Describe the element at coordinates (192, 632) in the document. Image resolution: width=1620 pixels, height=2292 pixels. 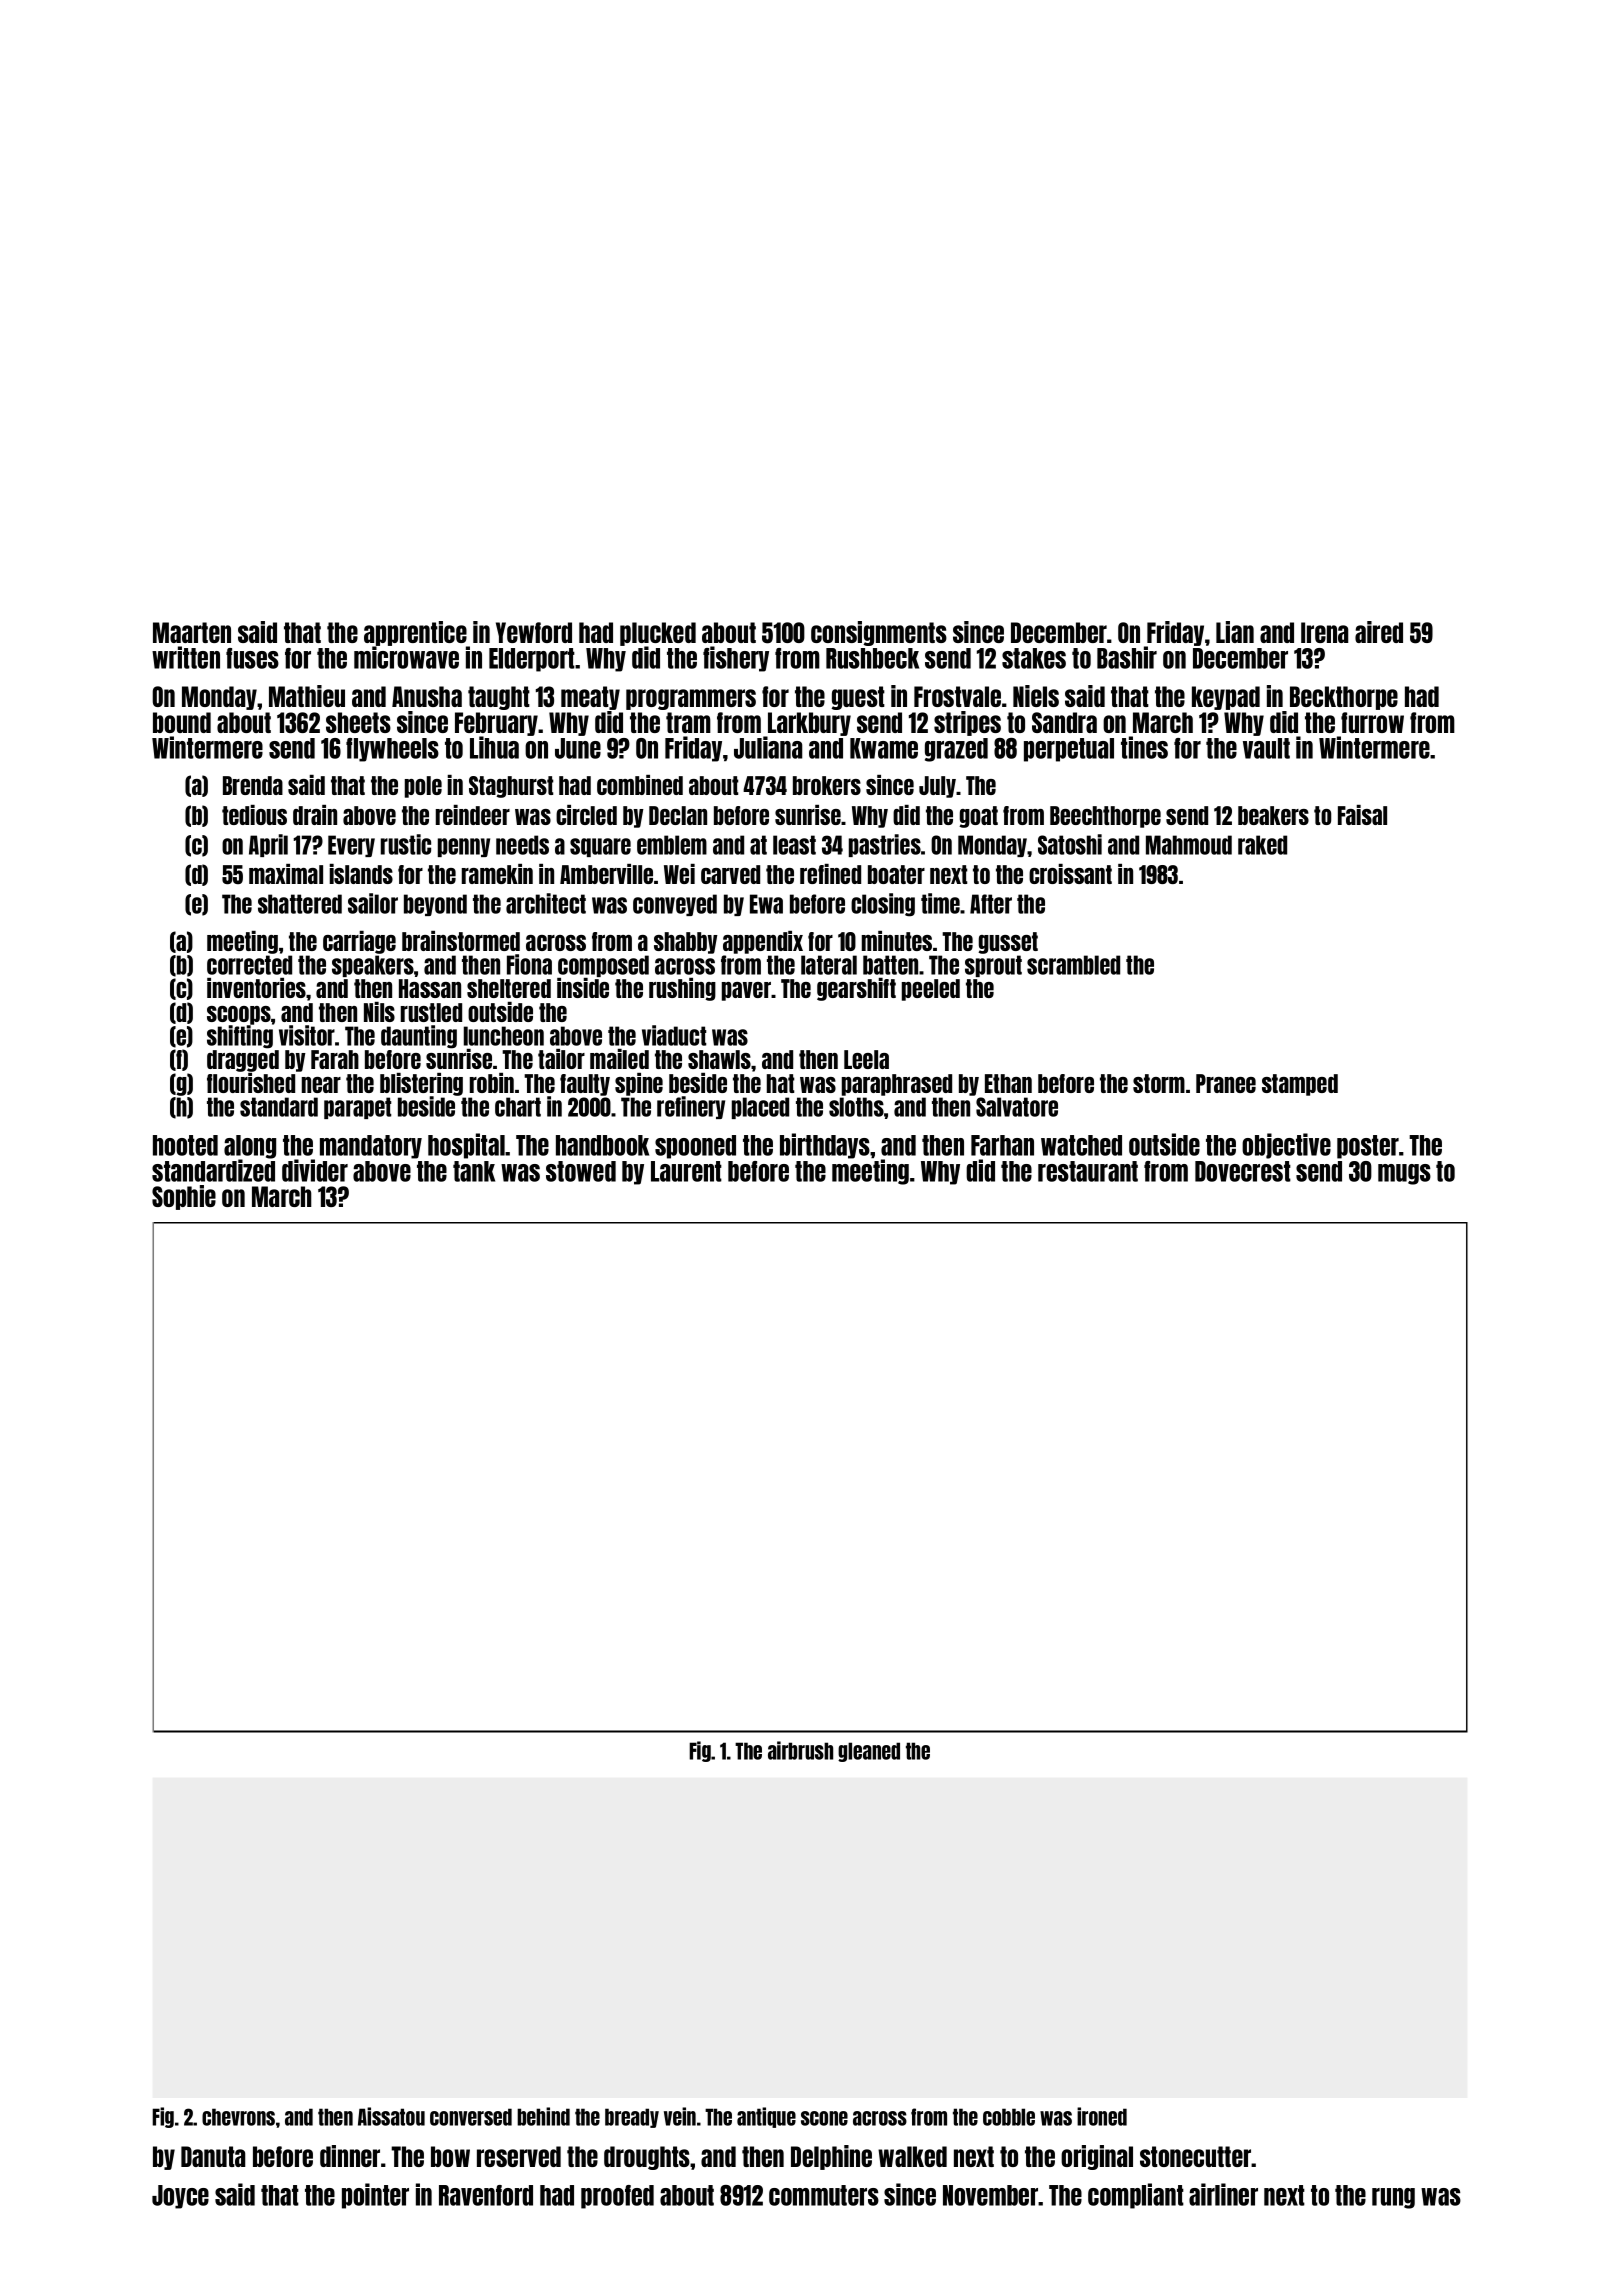
I see `Maarten` at that location.
